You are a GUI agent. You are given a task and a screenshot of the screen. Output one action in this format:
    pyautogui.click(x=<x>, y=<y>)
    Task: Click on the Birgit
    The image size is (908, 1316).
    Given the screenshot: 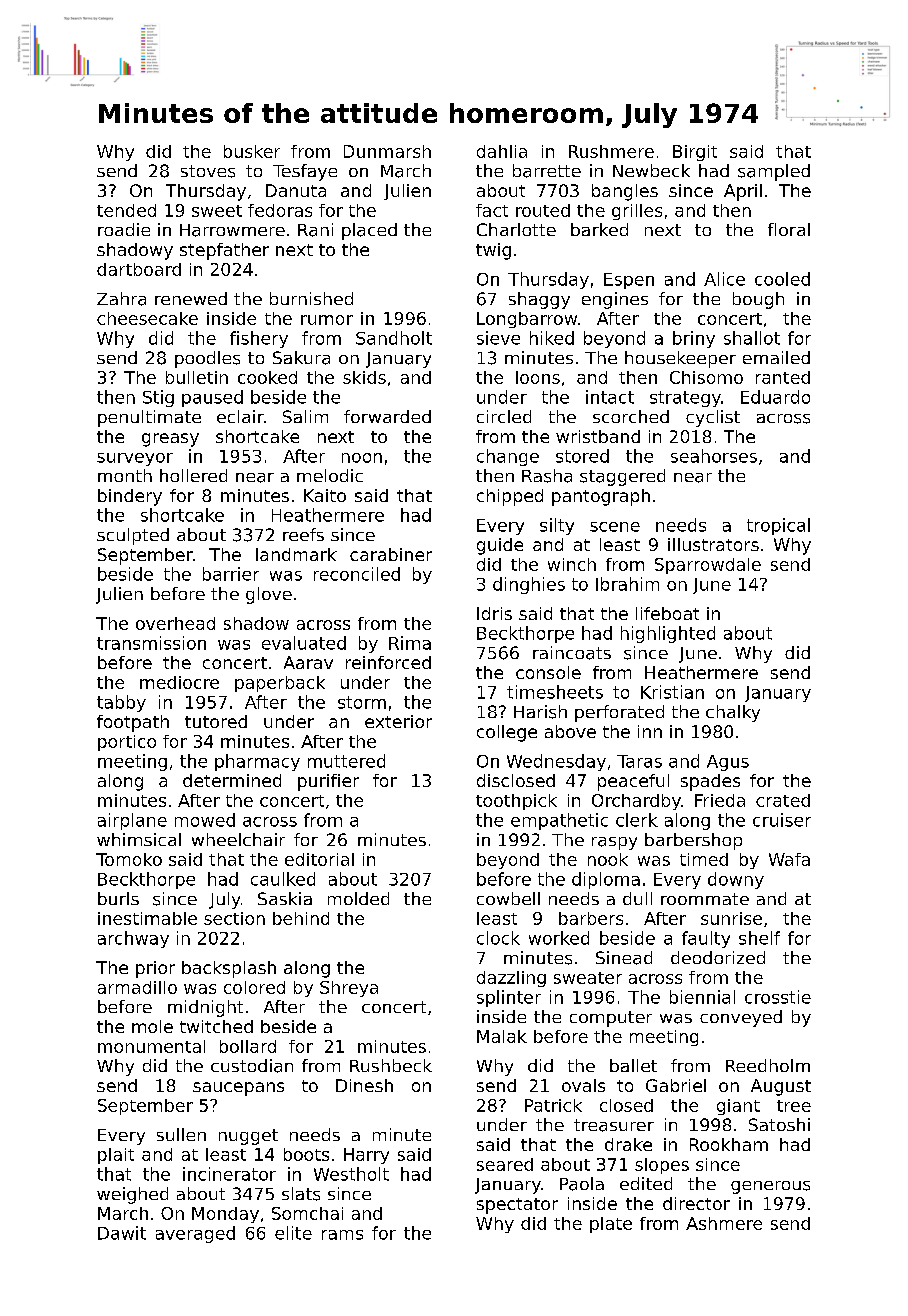 What is the action you would take?
    pyautogui.click(x=695, y=153)
